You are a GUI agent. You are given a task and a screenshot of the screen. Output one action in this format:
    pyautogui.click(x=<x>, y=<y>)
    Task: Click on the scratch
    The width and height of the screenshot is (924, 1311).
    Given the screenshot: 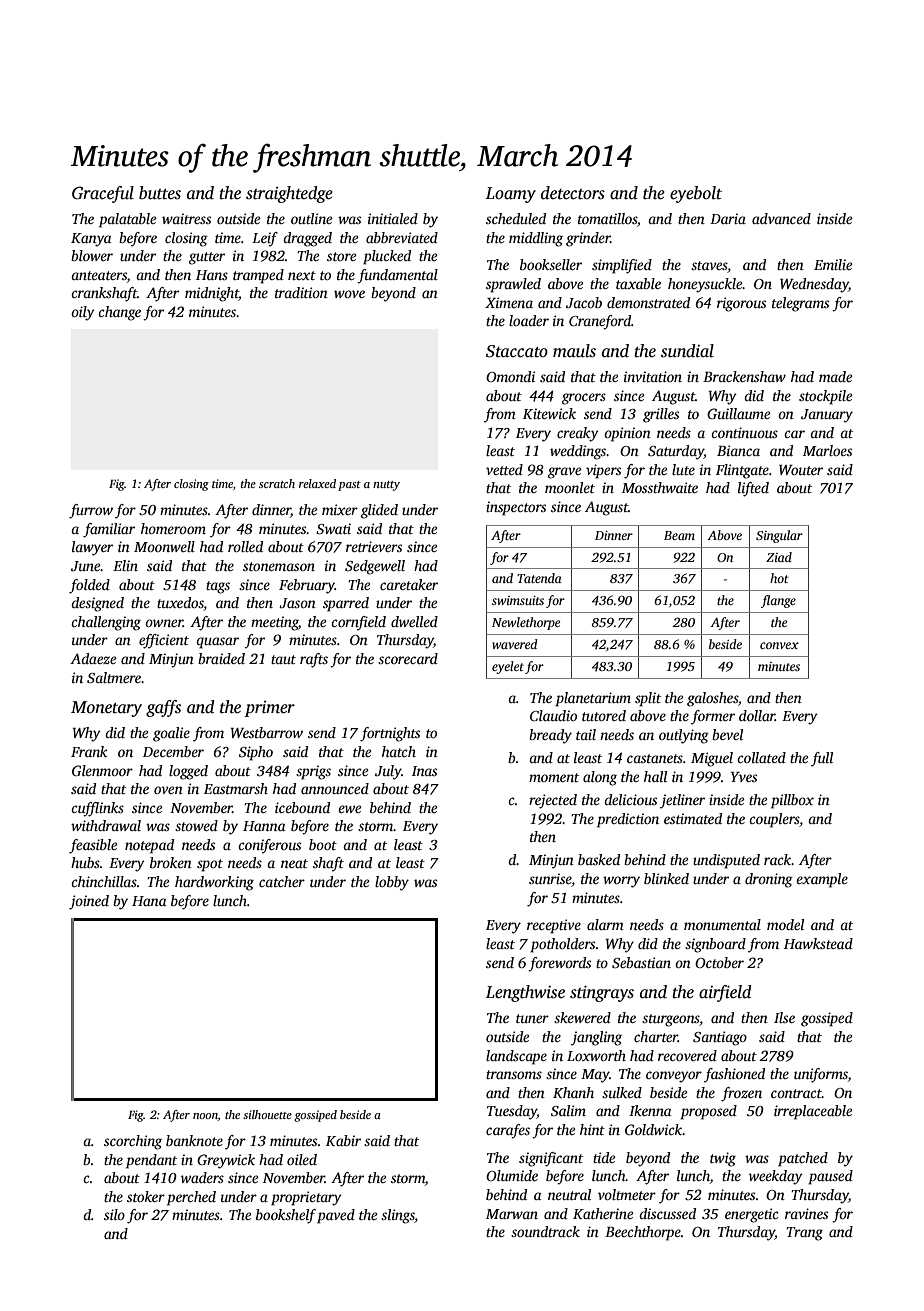 What is the action you would take?
    pyautogui.click(x=277, y=483)
